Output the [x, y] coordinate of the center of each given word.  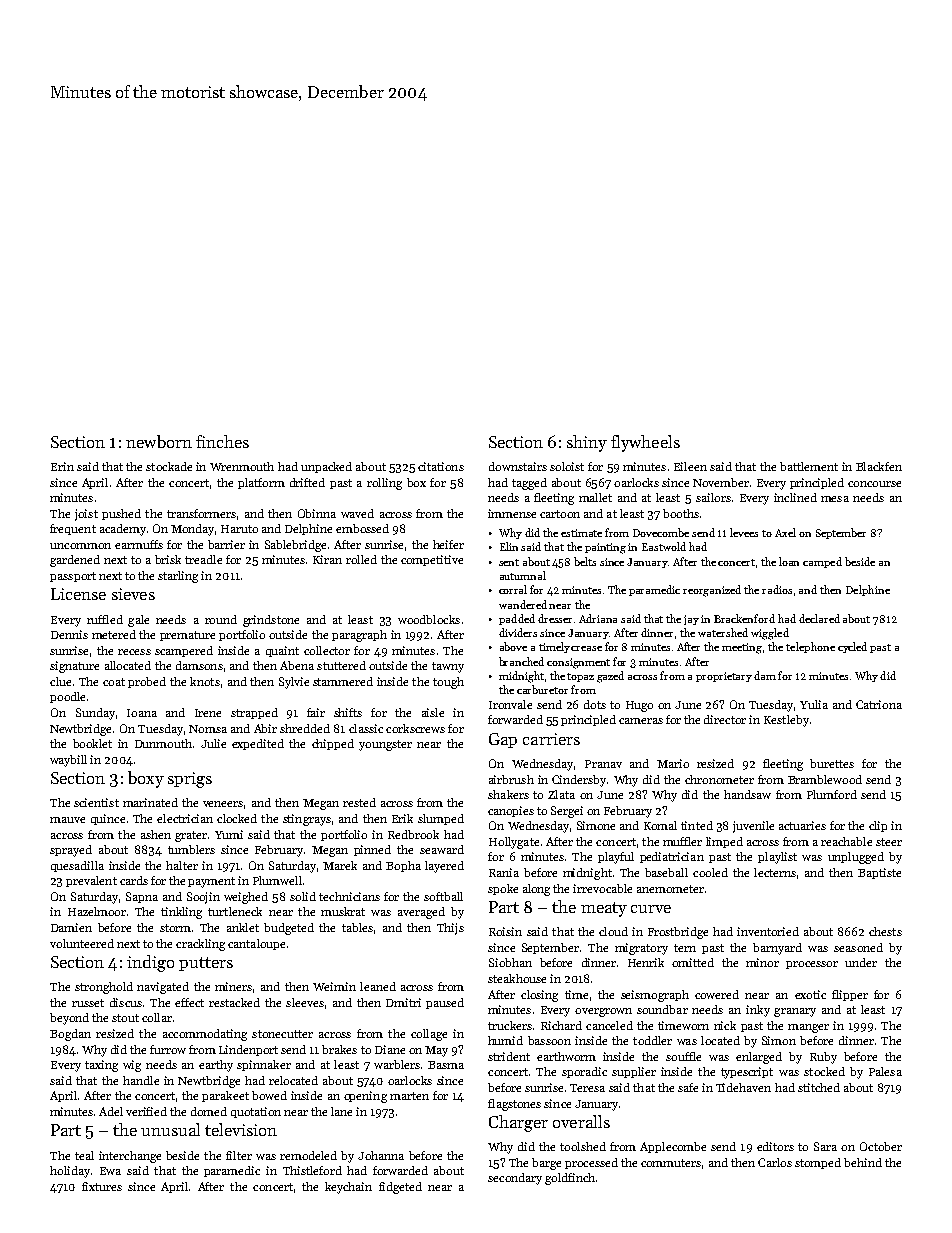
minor [762, 962]
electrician [185, 818]
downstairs [518, 466]
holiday [70, 1172]
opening [365, 1097]
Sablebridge [295, 546]
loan [789, 561]
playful [616, 858]
